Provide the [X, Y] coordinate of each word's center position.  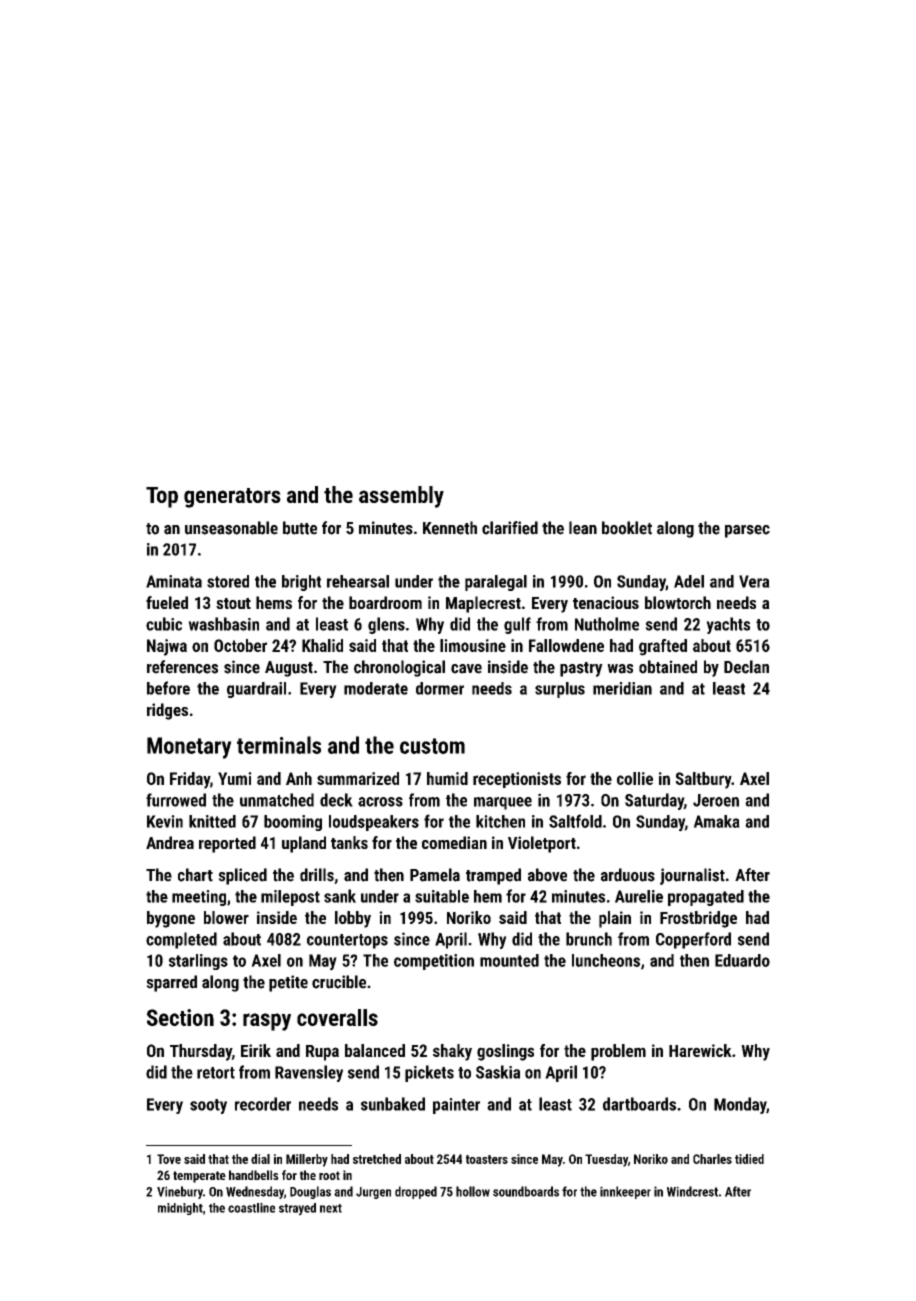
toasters [487, 1159]
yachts [728, 625]
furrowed [176, 800]
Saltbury [703, 780]
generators [232, 498]
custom [432, 746]
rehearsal [358, 581]
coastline [251, 1208]
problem [618, 1052]
